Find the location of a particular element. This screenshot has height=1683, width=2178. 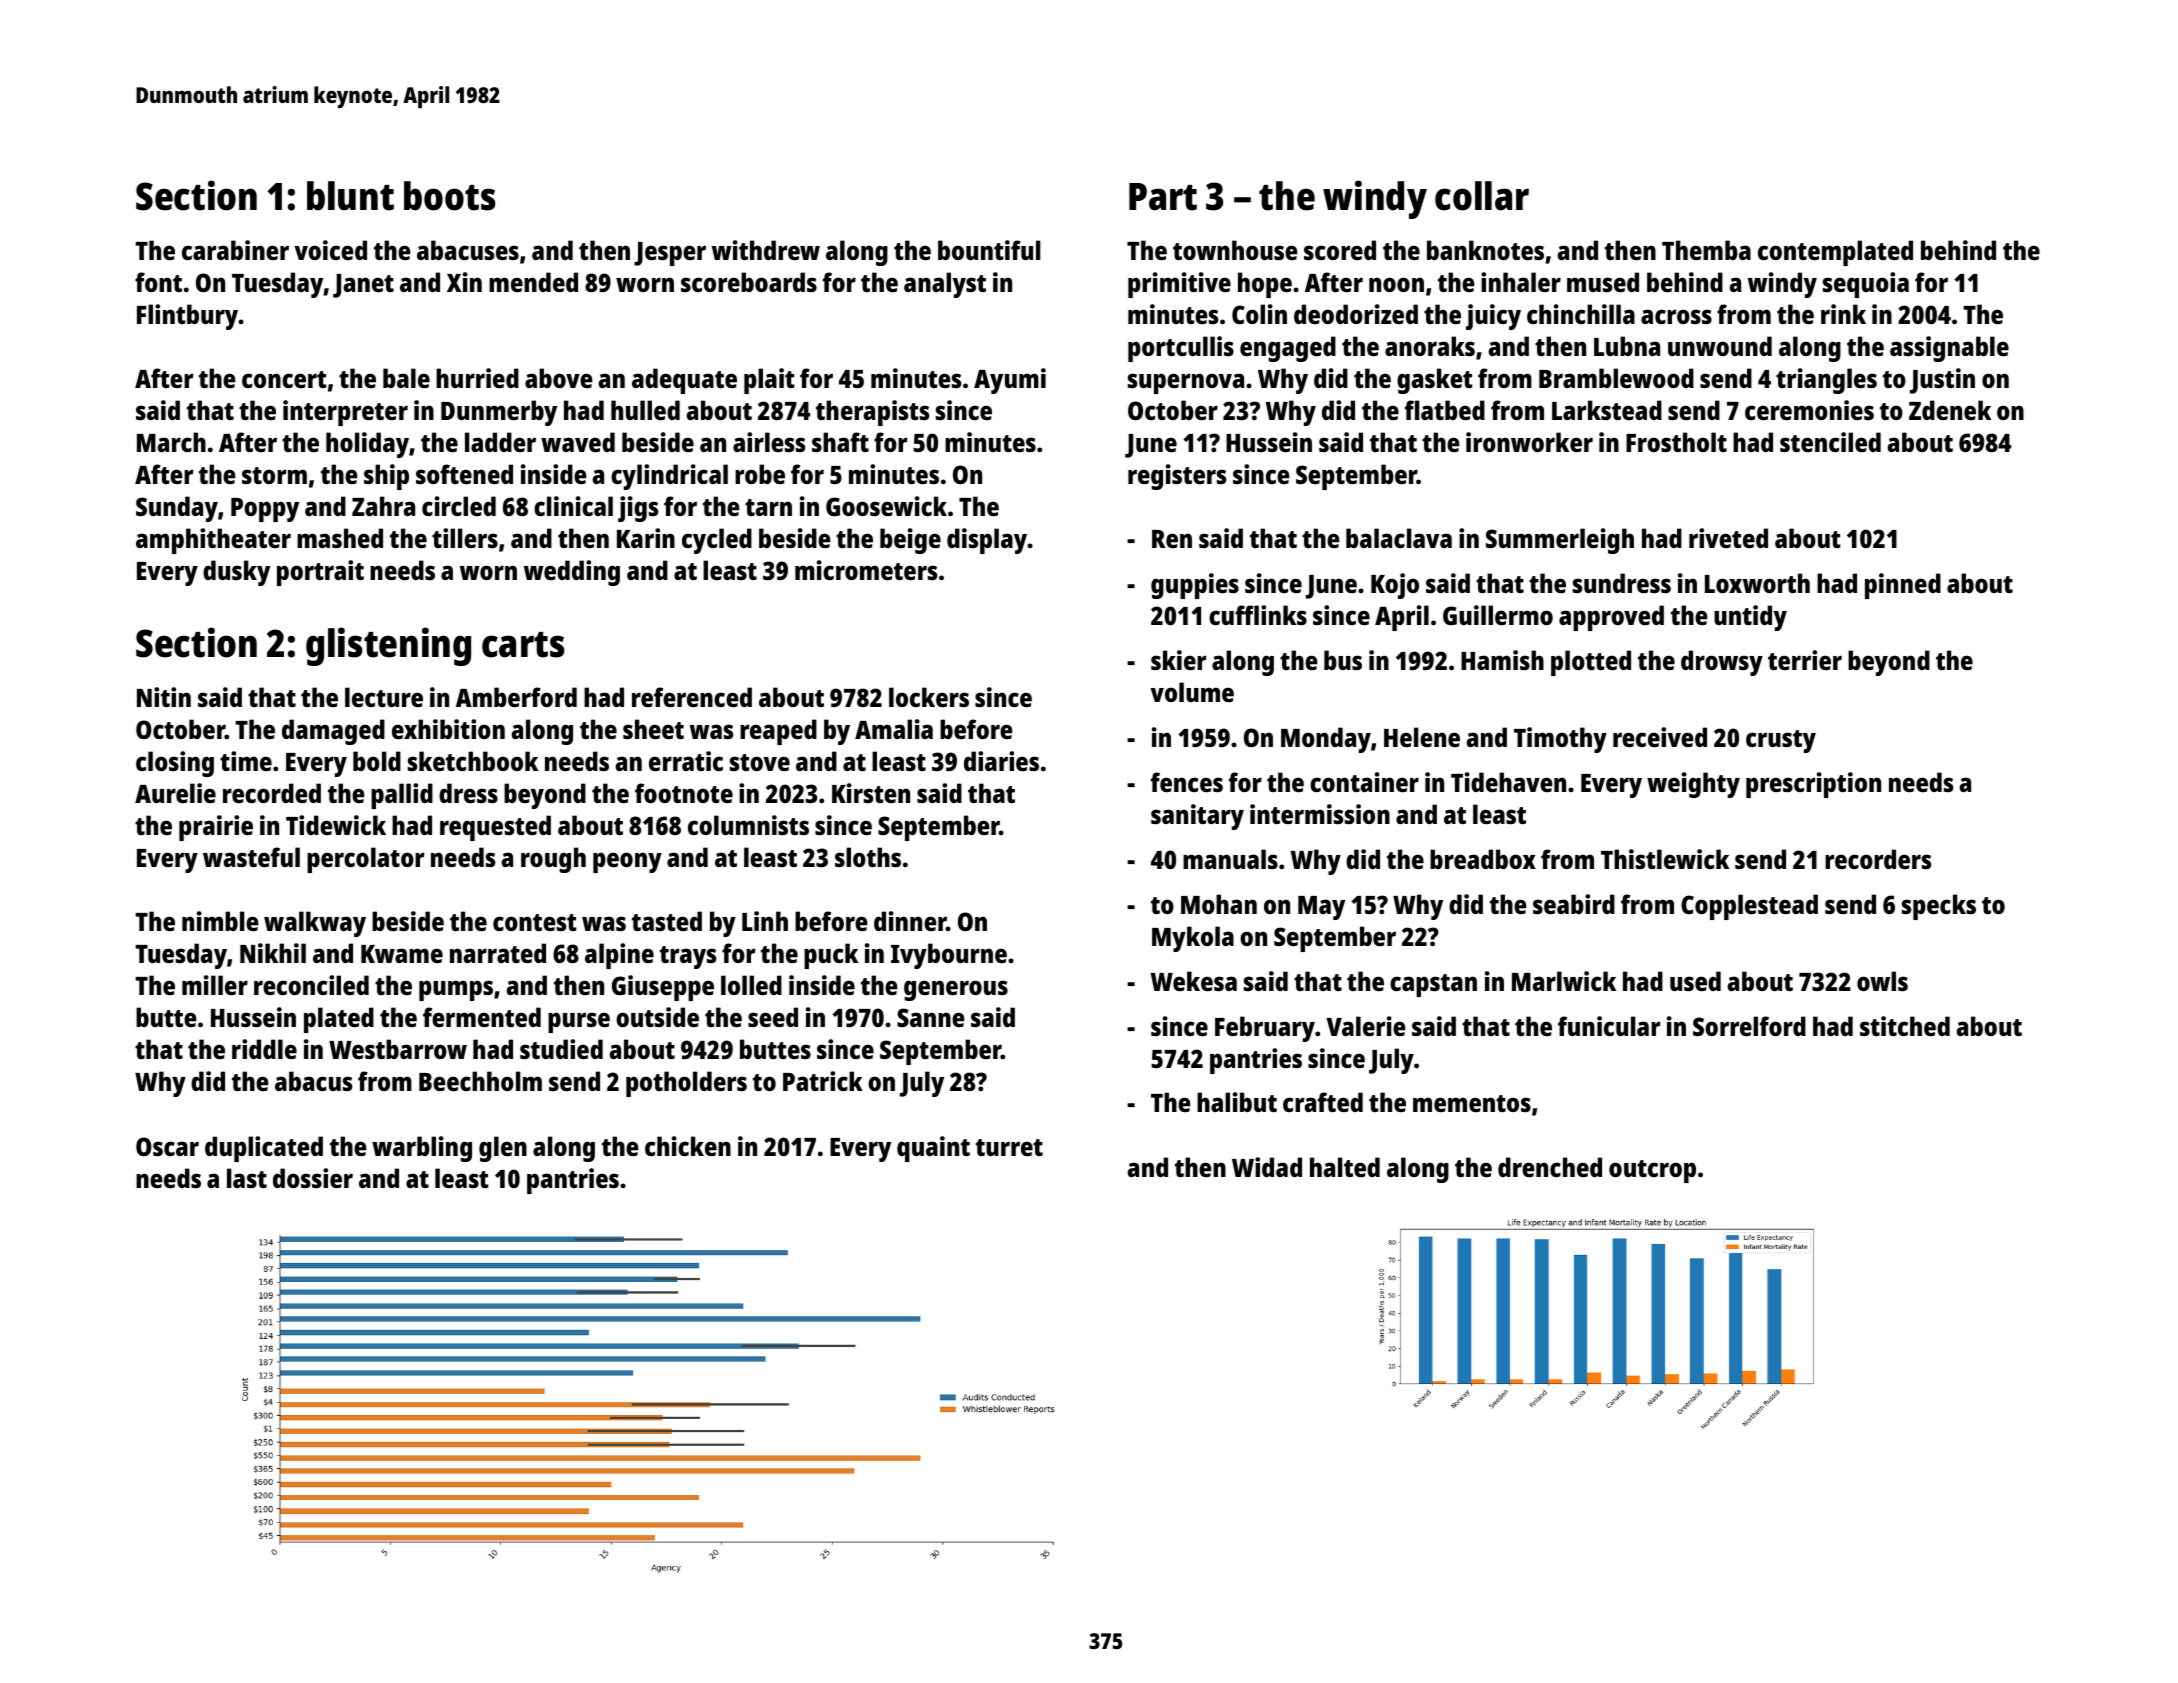

blunt is located at coordinates (350, 196).
